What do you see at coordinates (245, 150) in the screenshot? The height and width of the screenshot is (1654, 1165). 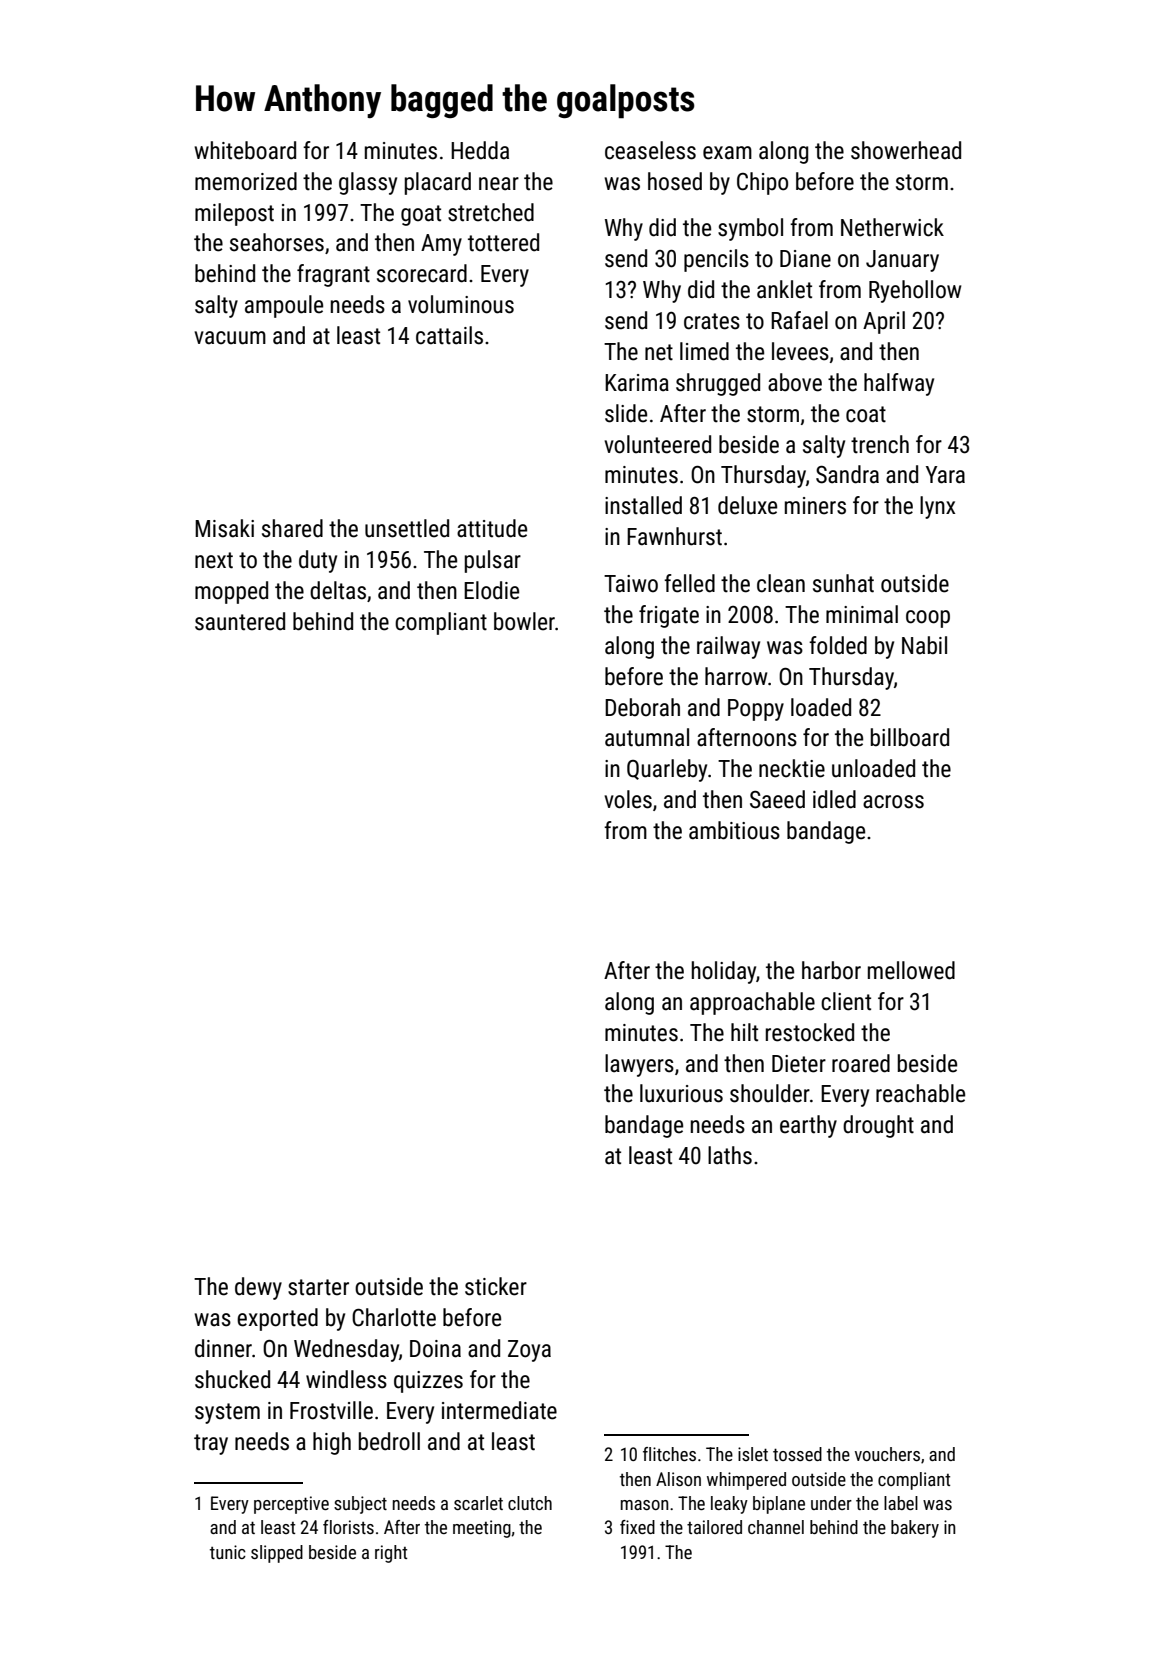 I see `whiteboard` at bounding box center [245, 150].
